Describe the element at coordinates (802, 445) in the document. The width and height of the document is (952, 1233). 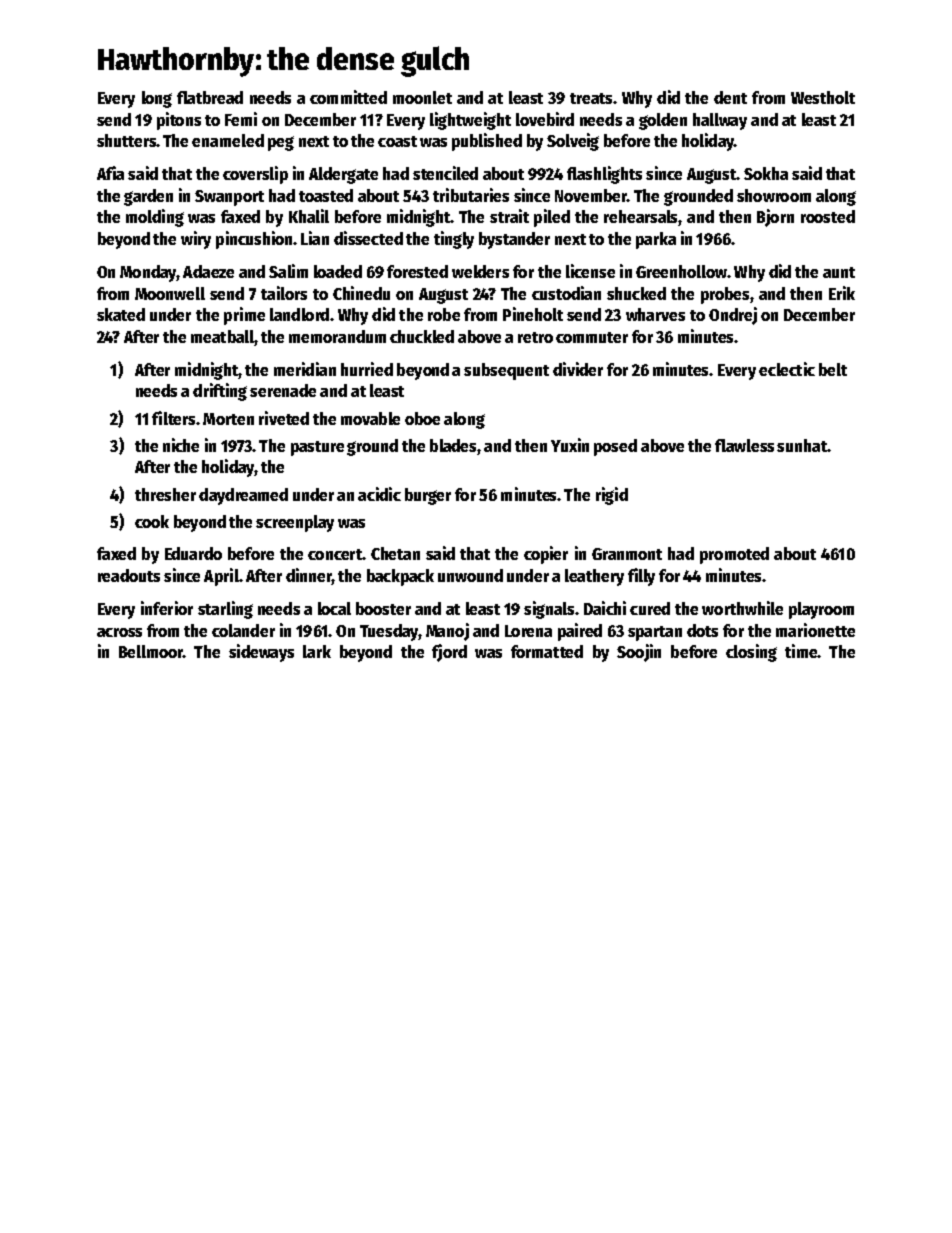
I see `sunhat` at that location.
